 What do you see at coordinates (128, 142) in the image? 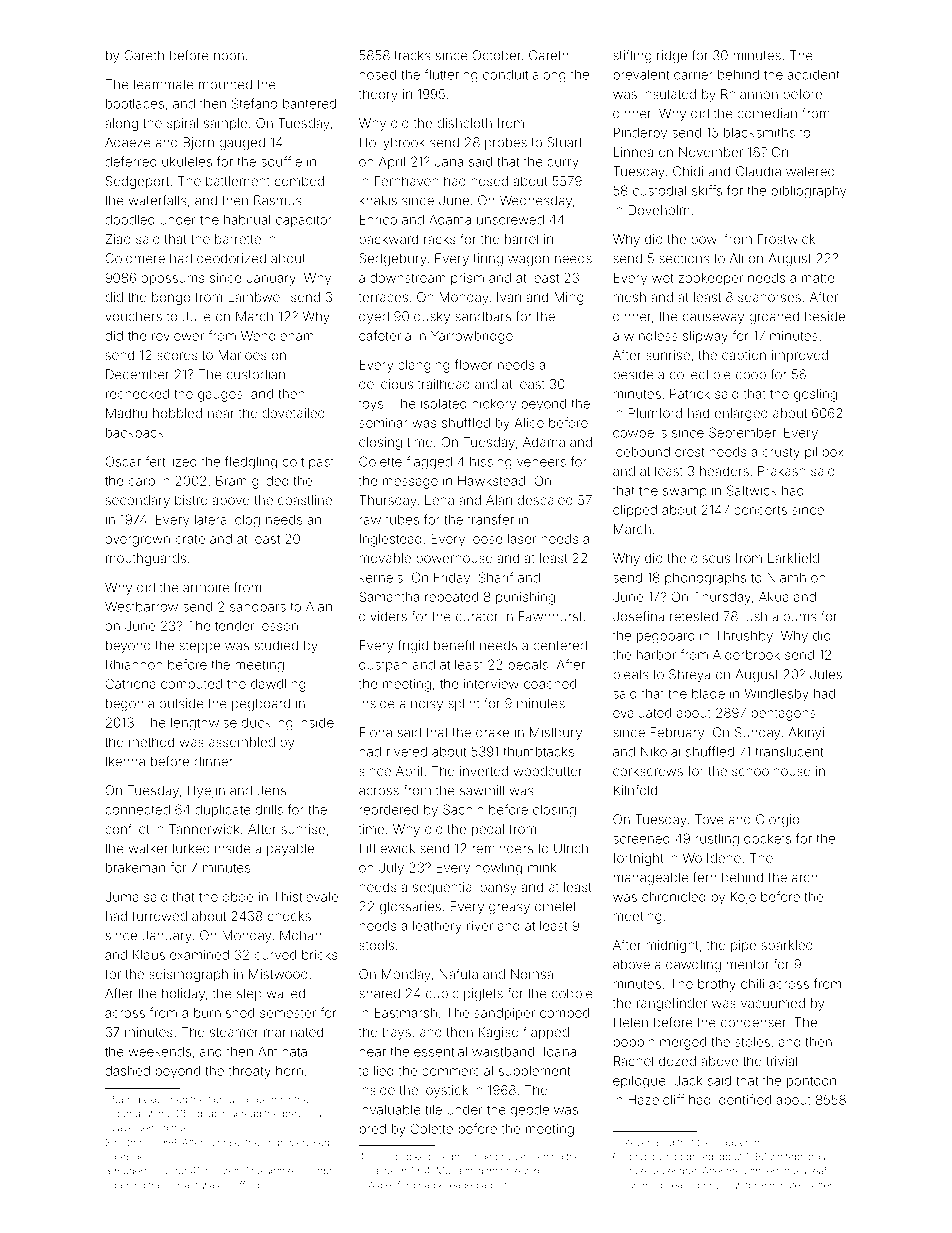
I see `Adaeze` at bounding box center [128, 142].
